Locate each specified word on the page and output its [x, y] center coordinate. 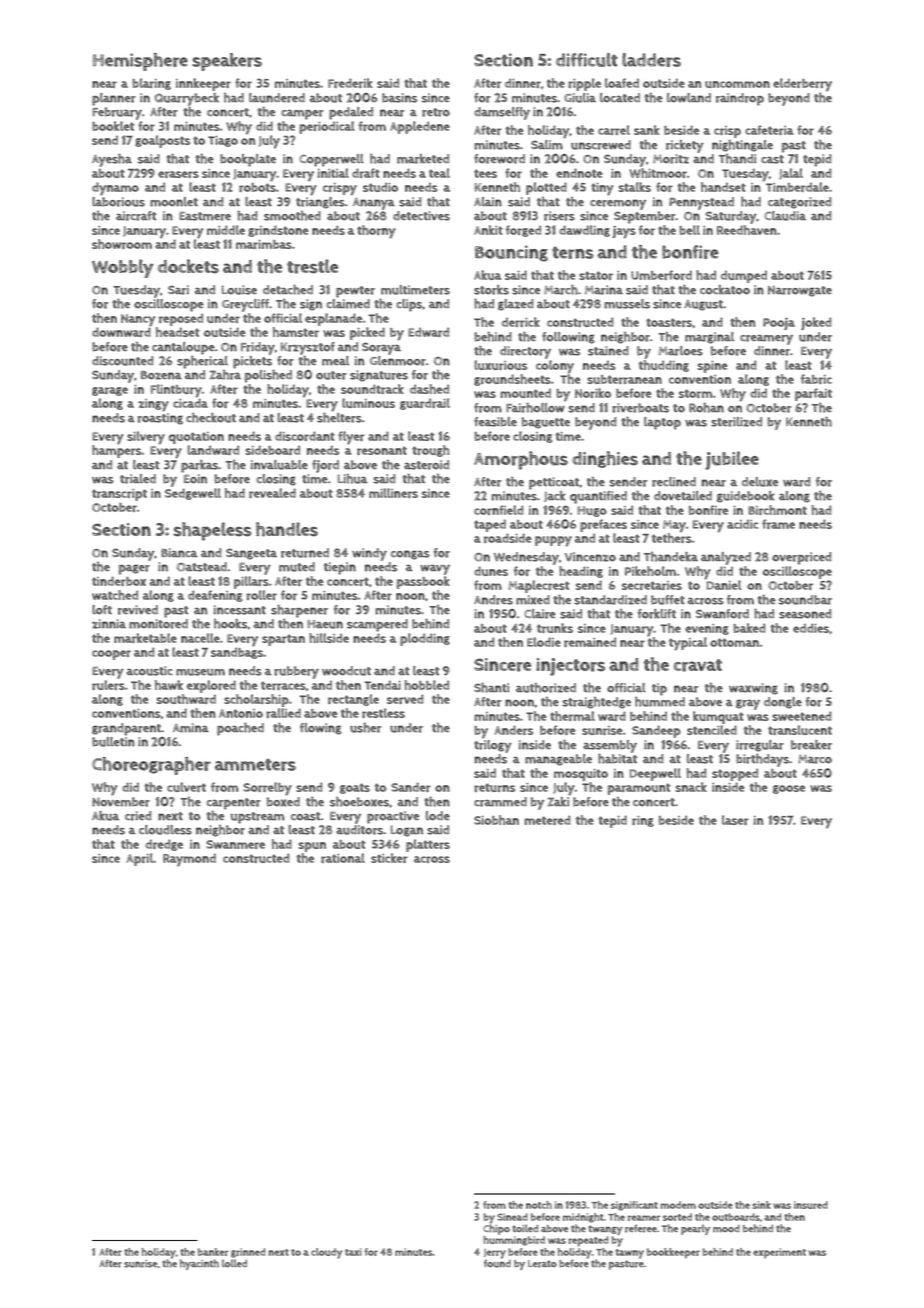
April [139, 859]
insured [811, 1205]
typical [688, 644]
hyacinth [199, 1264]
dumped [744, 276]
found [497, 1263]
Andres [493, 600]
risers [559, 216]
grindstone [278, 231]
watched [115, 595]
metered [547, 820]
